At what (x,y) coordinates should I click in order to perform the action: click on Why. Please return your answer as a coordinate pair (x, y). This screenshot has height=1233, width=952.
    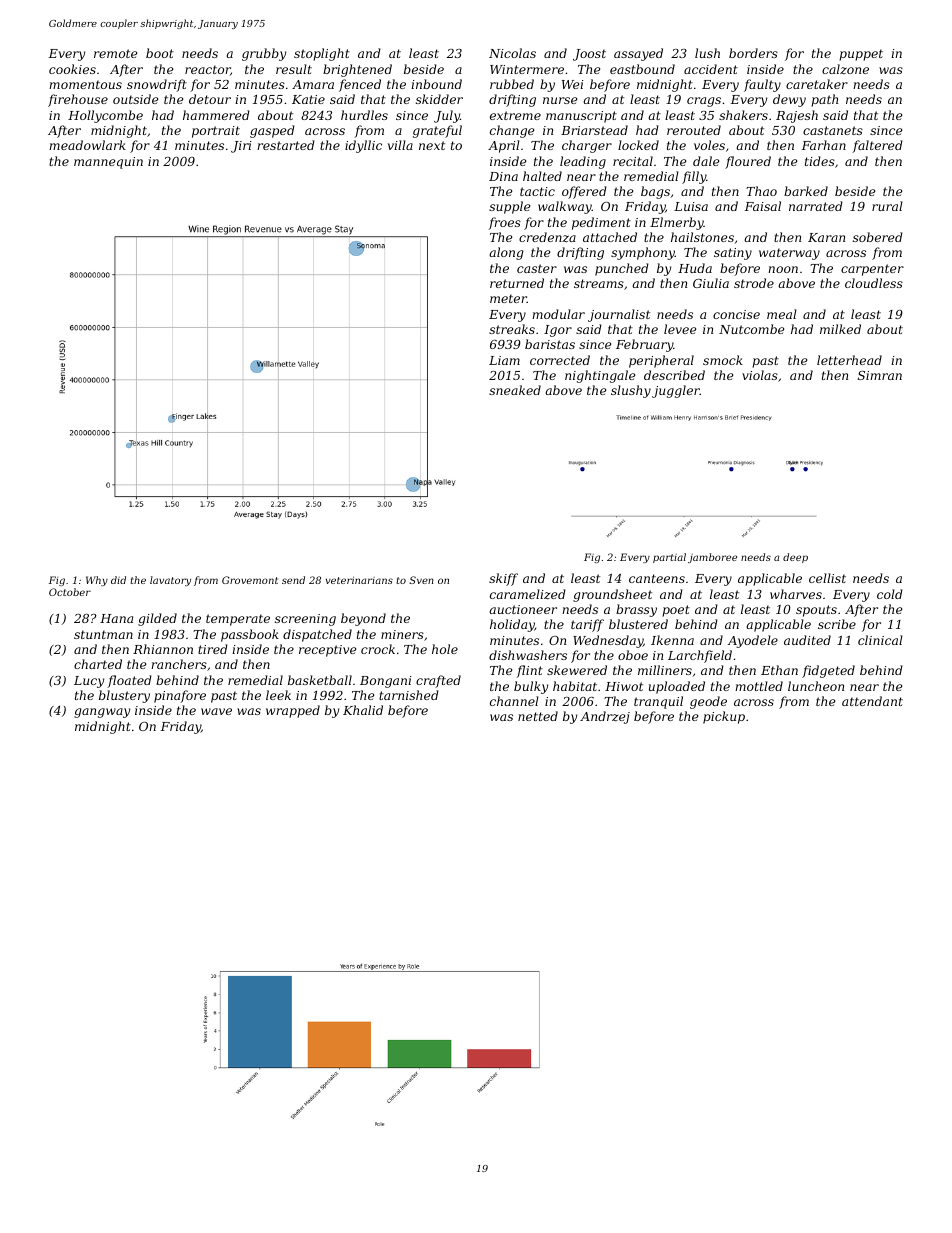
    Looking at the image, I should click on (97, 581).
